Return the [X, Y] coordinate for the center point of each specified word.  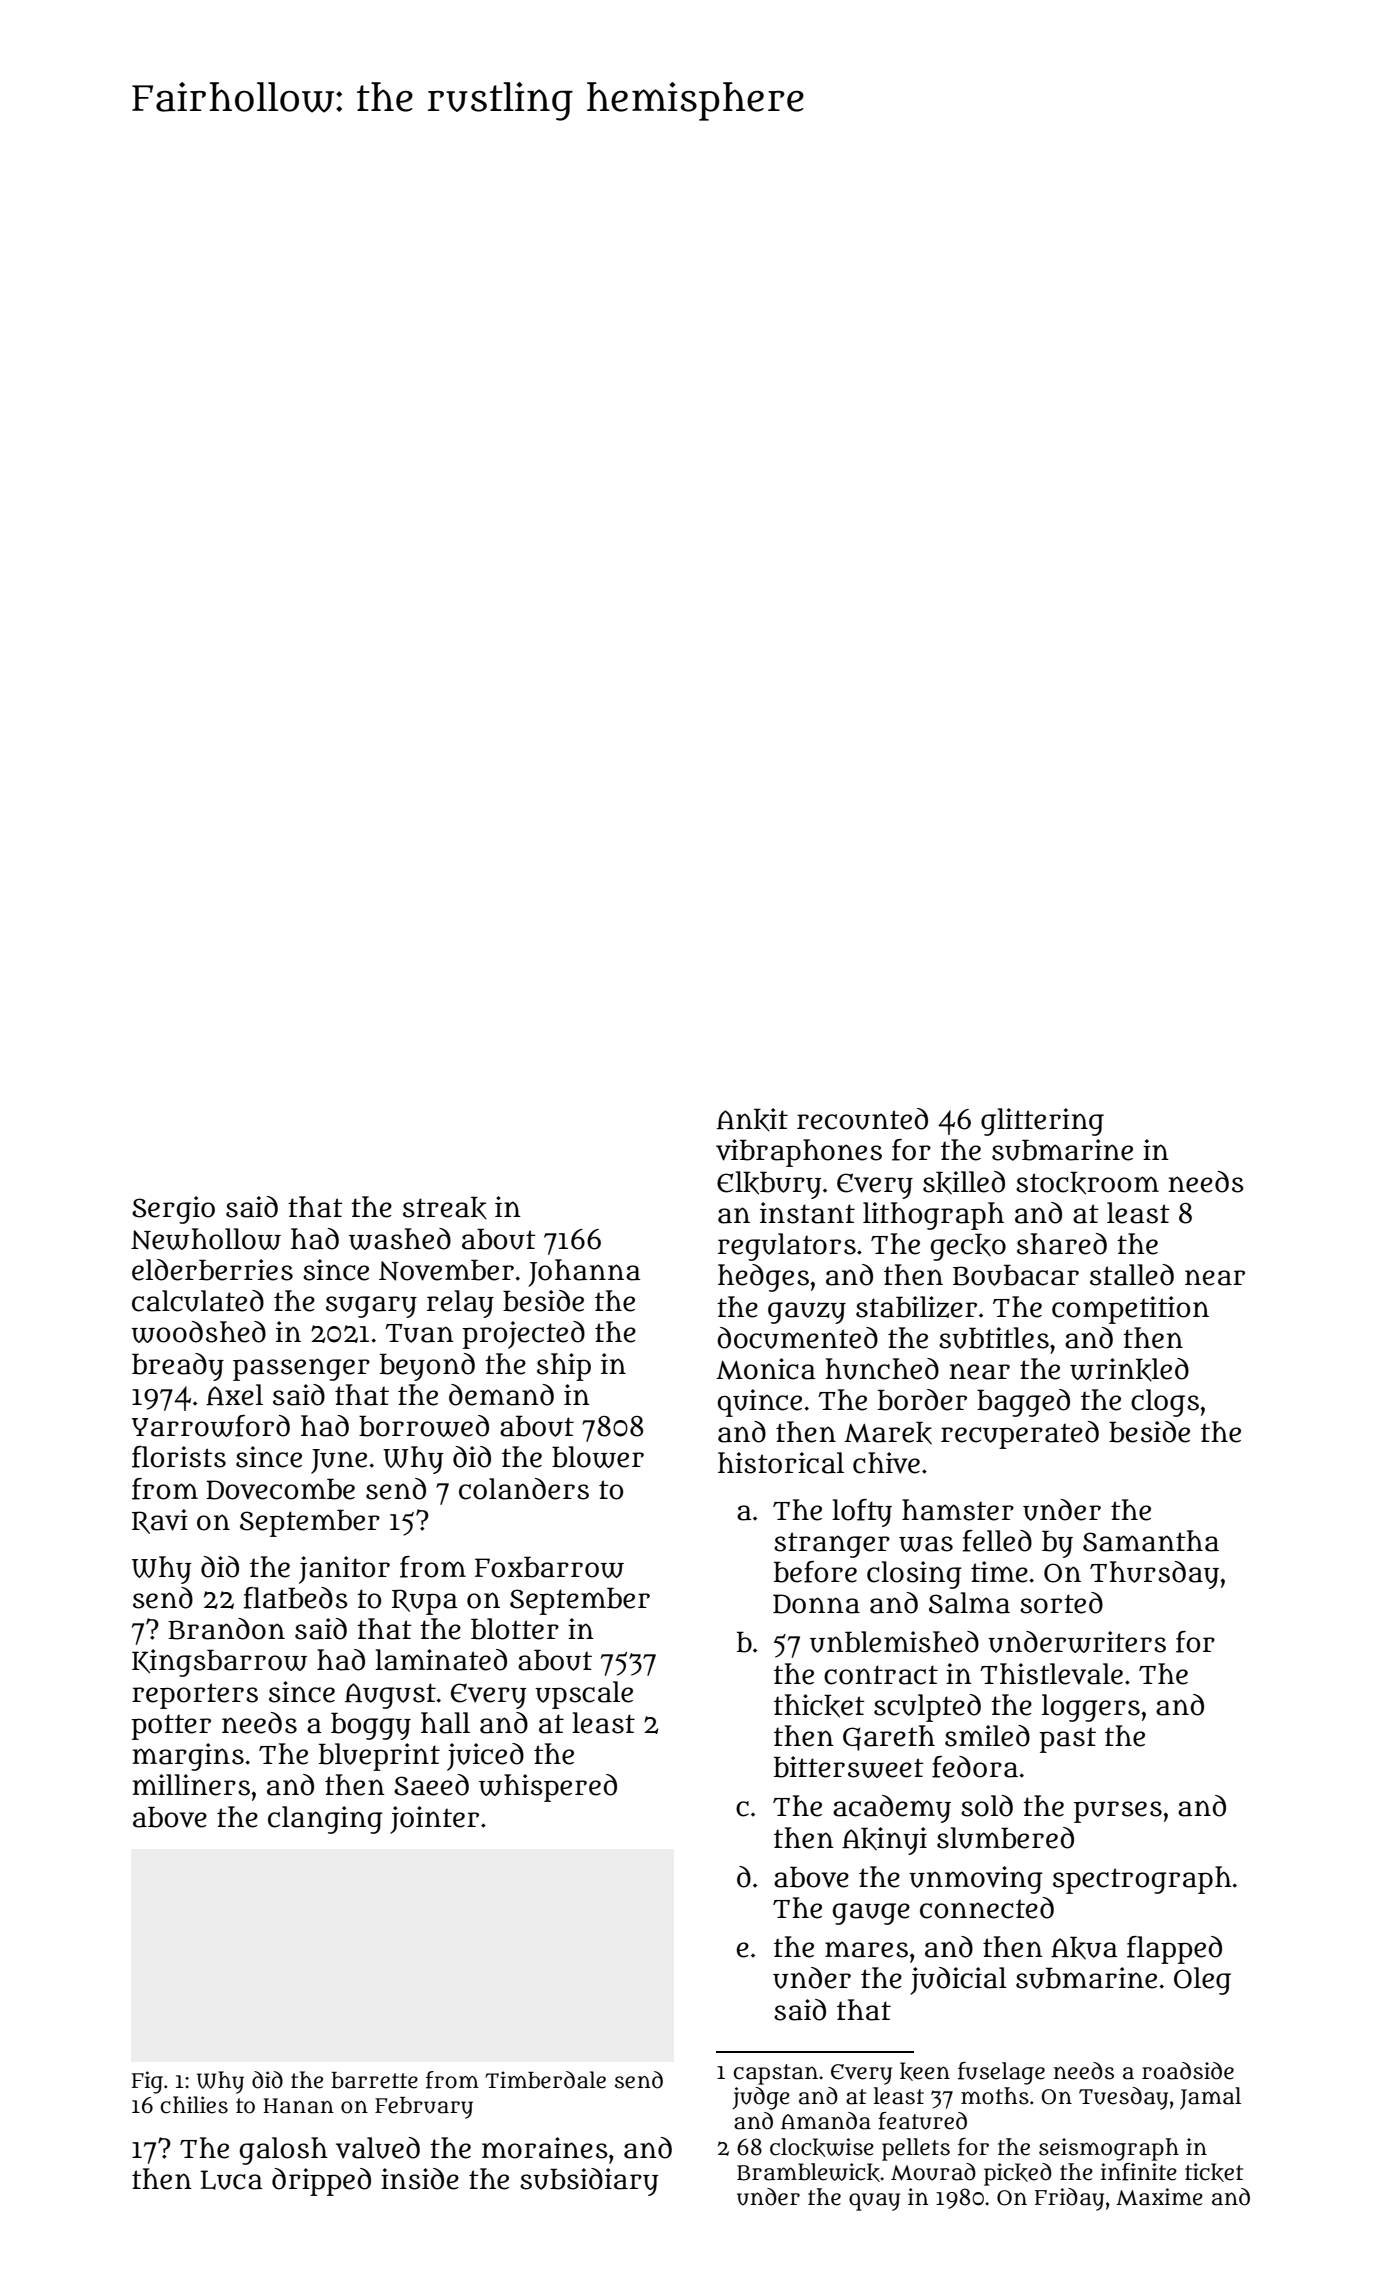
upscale [584, 1695]
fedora [975, 1767]
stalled [1132, 1275]
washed [400, 1239]
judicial [958, 1981]
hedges [763, 1278]
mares [866, 1949]
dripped [321, 2182]
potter [171, 1727]
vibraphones [799, 1153]
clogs [1165, 1403]
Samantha [1151, 1541]
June [339, 1461]
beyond [427, 1367]
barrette [374, 2080]
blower [598, 1457]
